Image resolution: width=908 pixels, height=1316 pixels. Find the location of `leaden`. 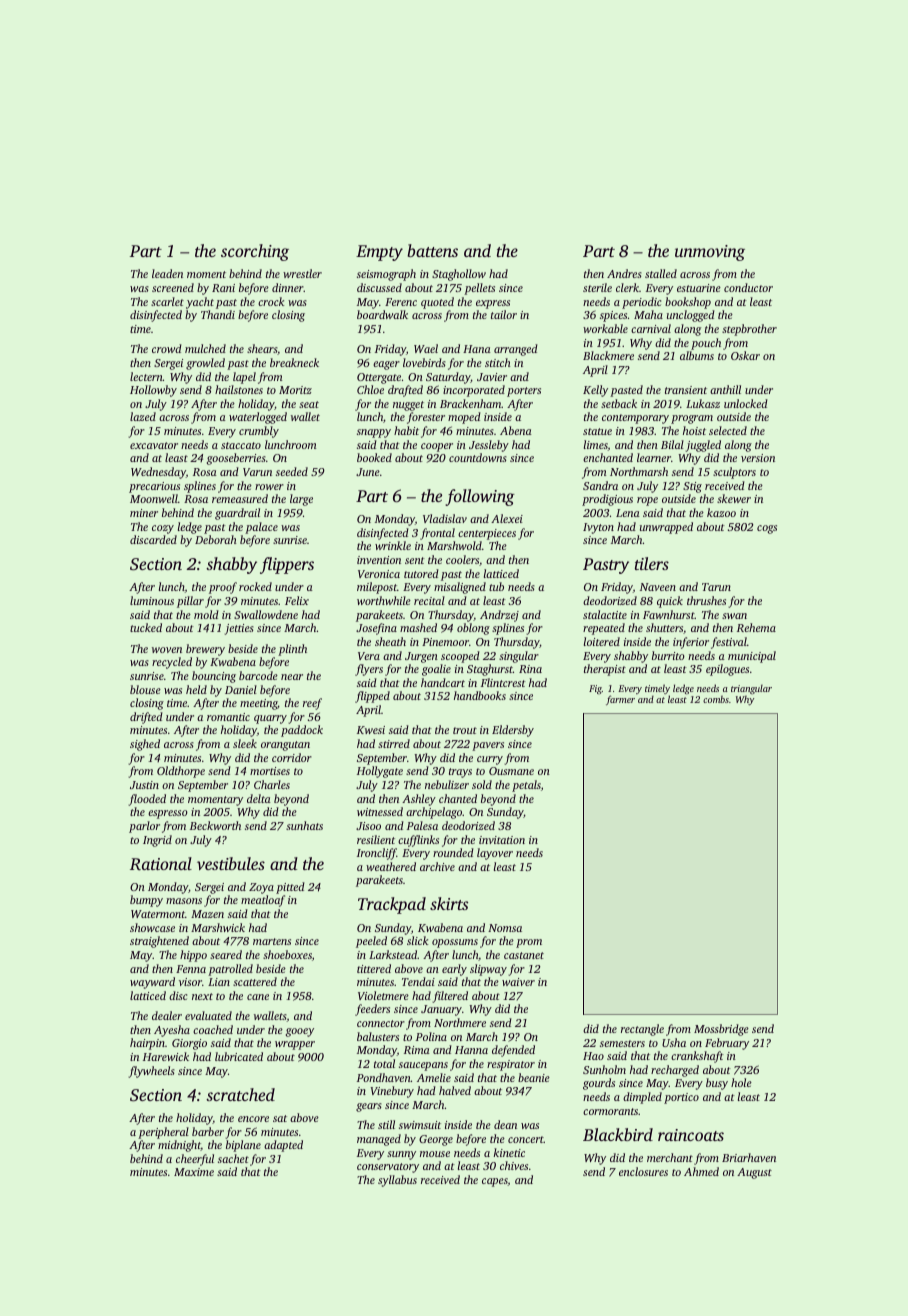

leaden is located at coordinates (167, 273).
